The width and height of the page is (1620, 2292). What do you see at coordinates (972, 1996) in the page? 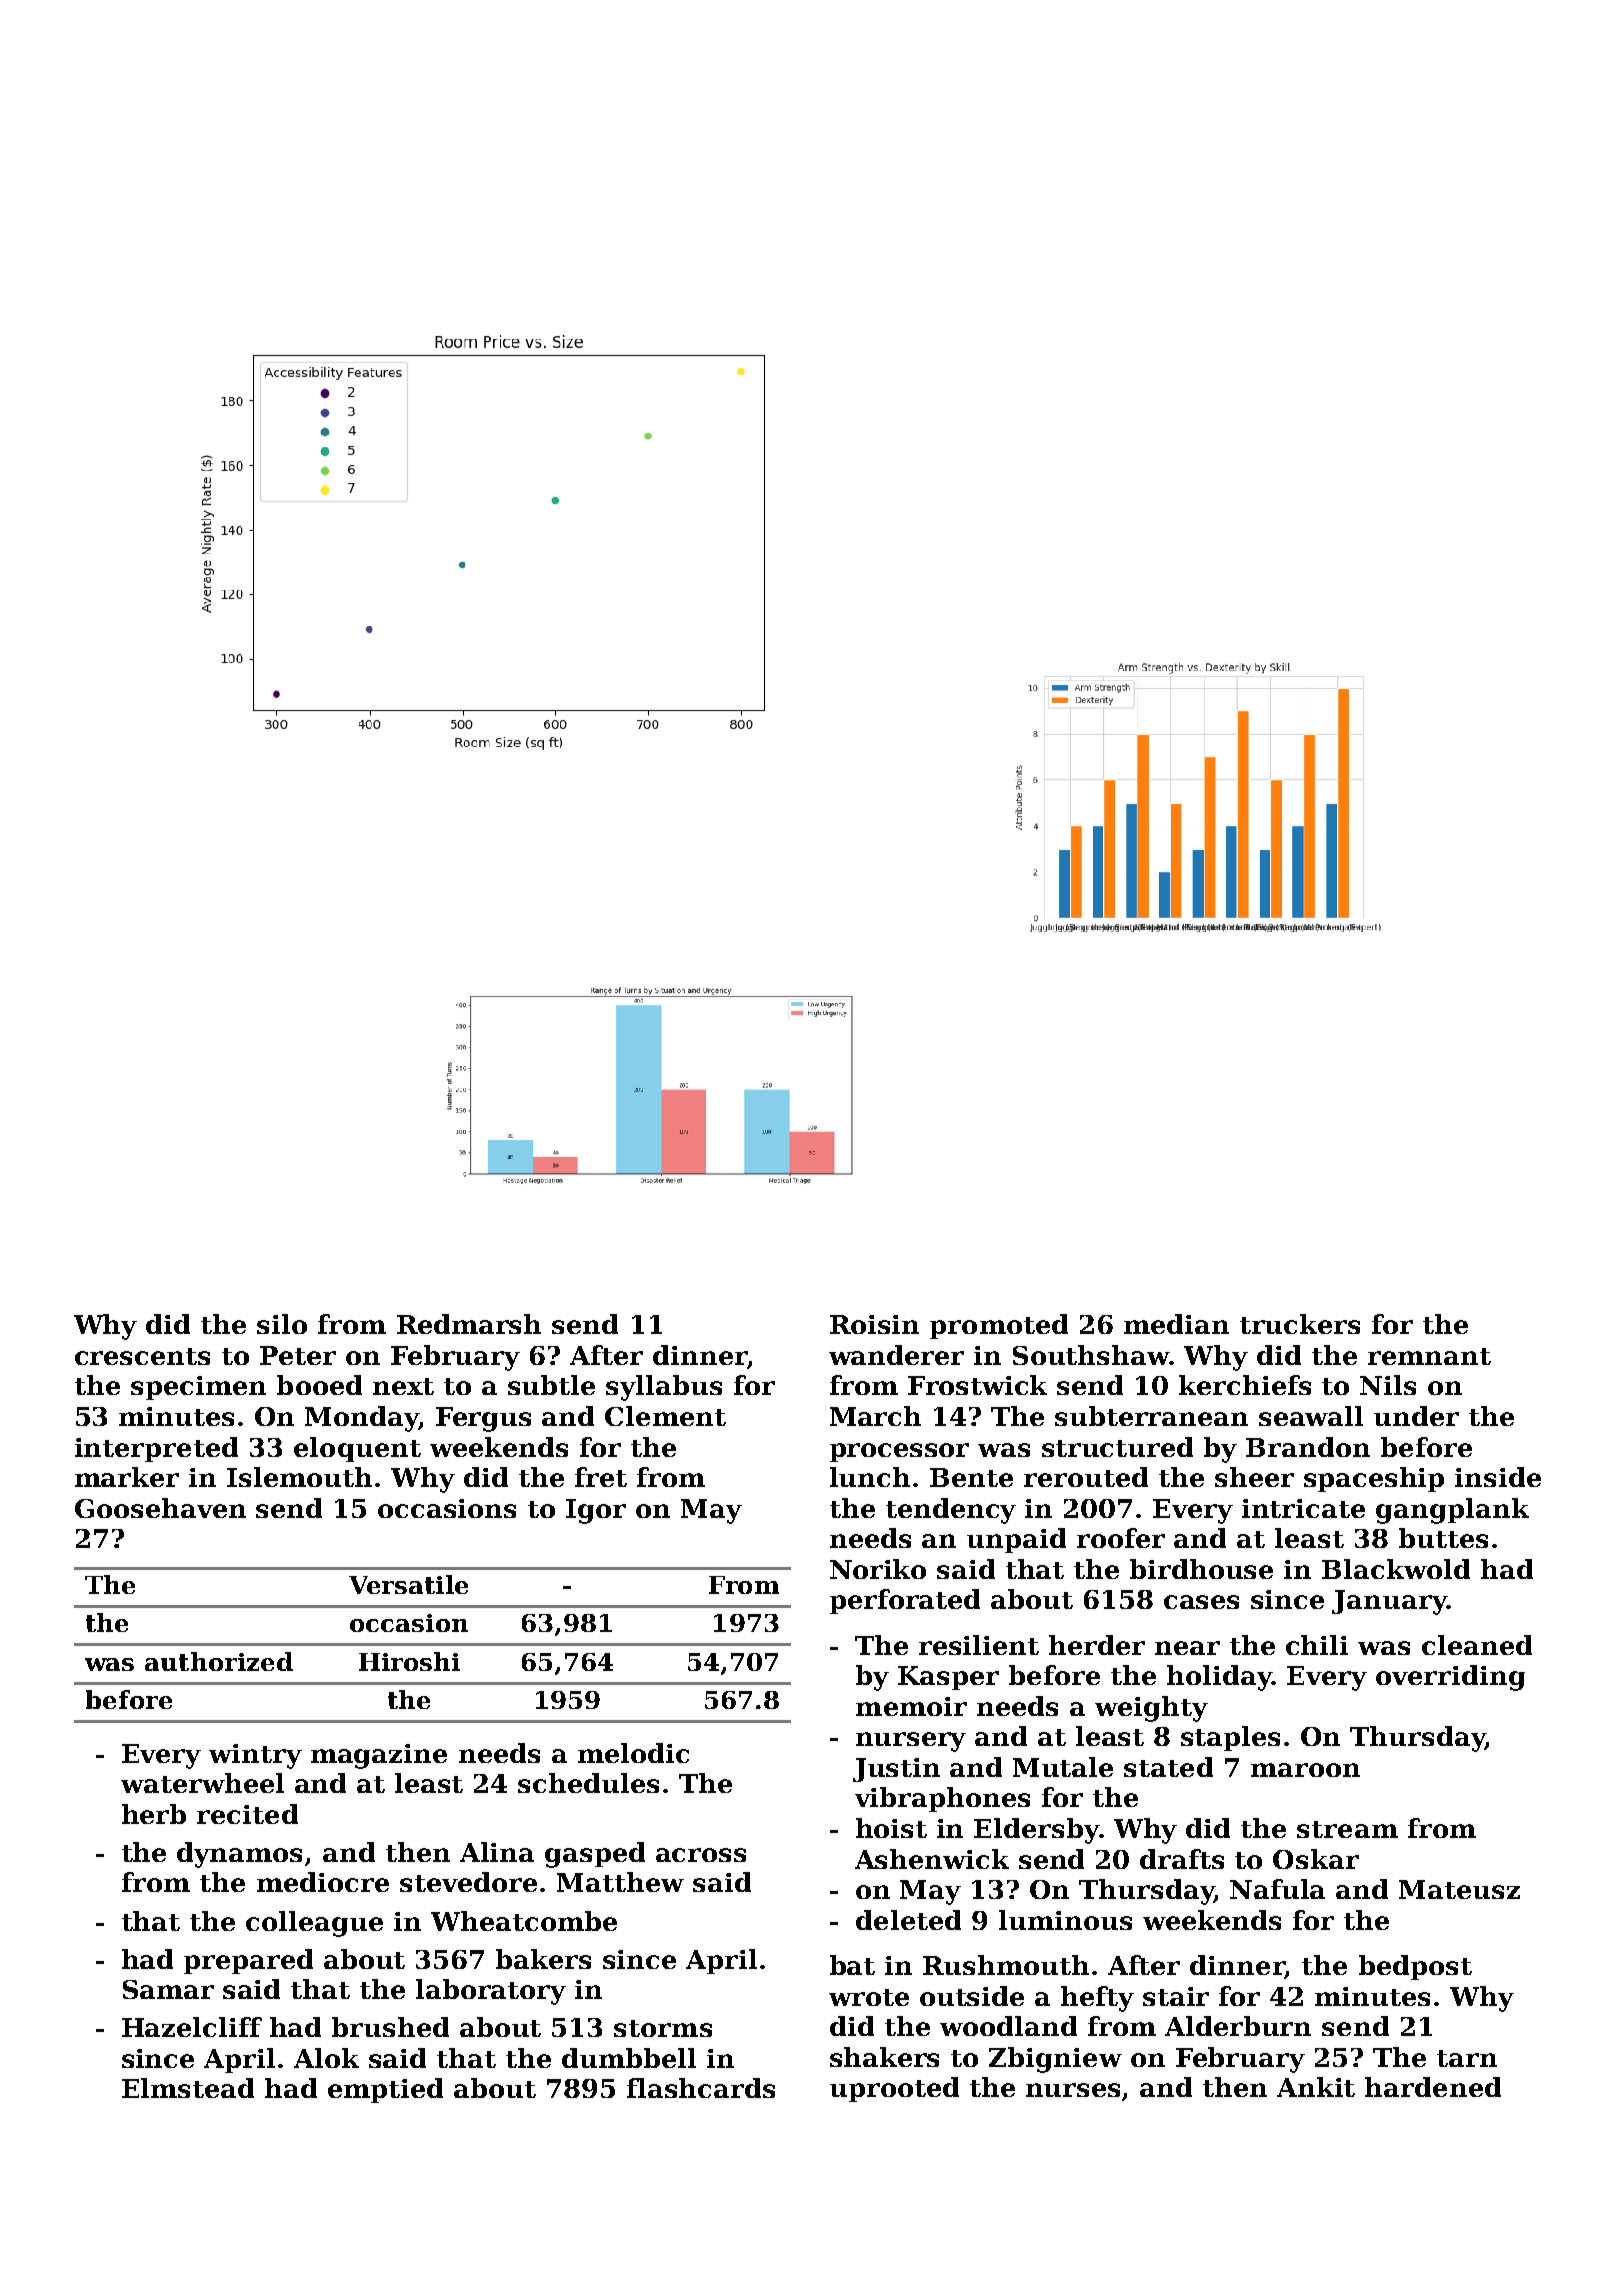
I see `outside` at bounding box center [972, 1996].
